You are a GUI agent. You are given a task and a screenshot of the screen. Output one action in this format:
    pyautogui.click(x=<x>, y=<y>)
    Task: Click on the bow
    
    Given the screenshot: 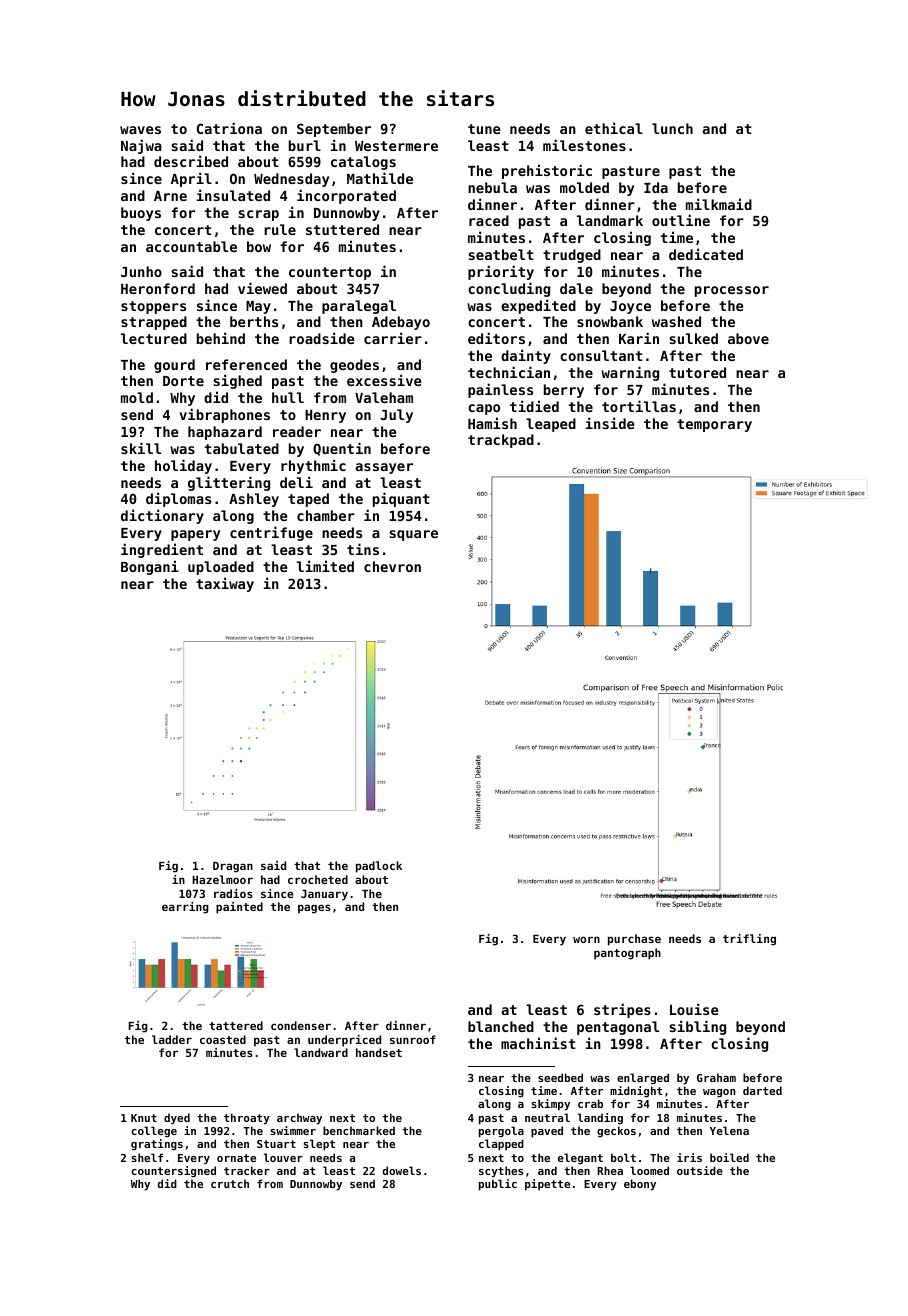 What is the action you would take?
    pyautogui.click(x=259, y=246)
